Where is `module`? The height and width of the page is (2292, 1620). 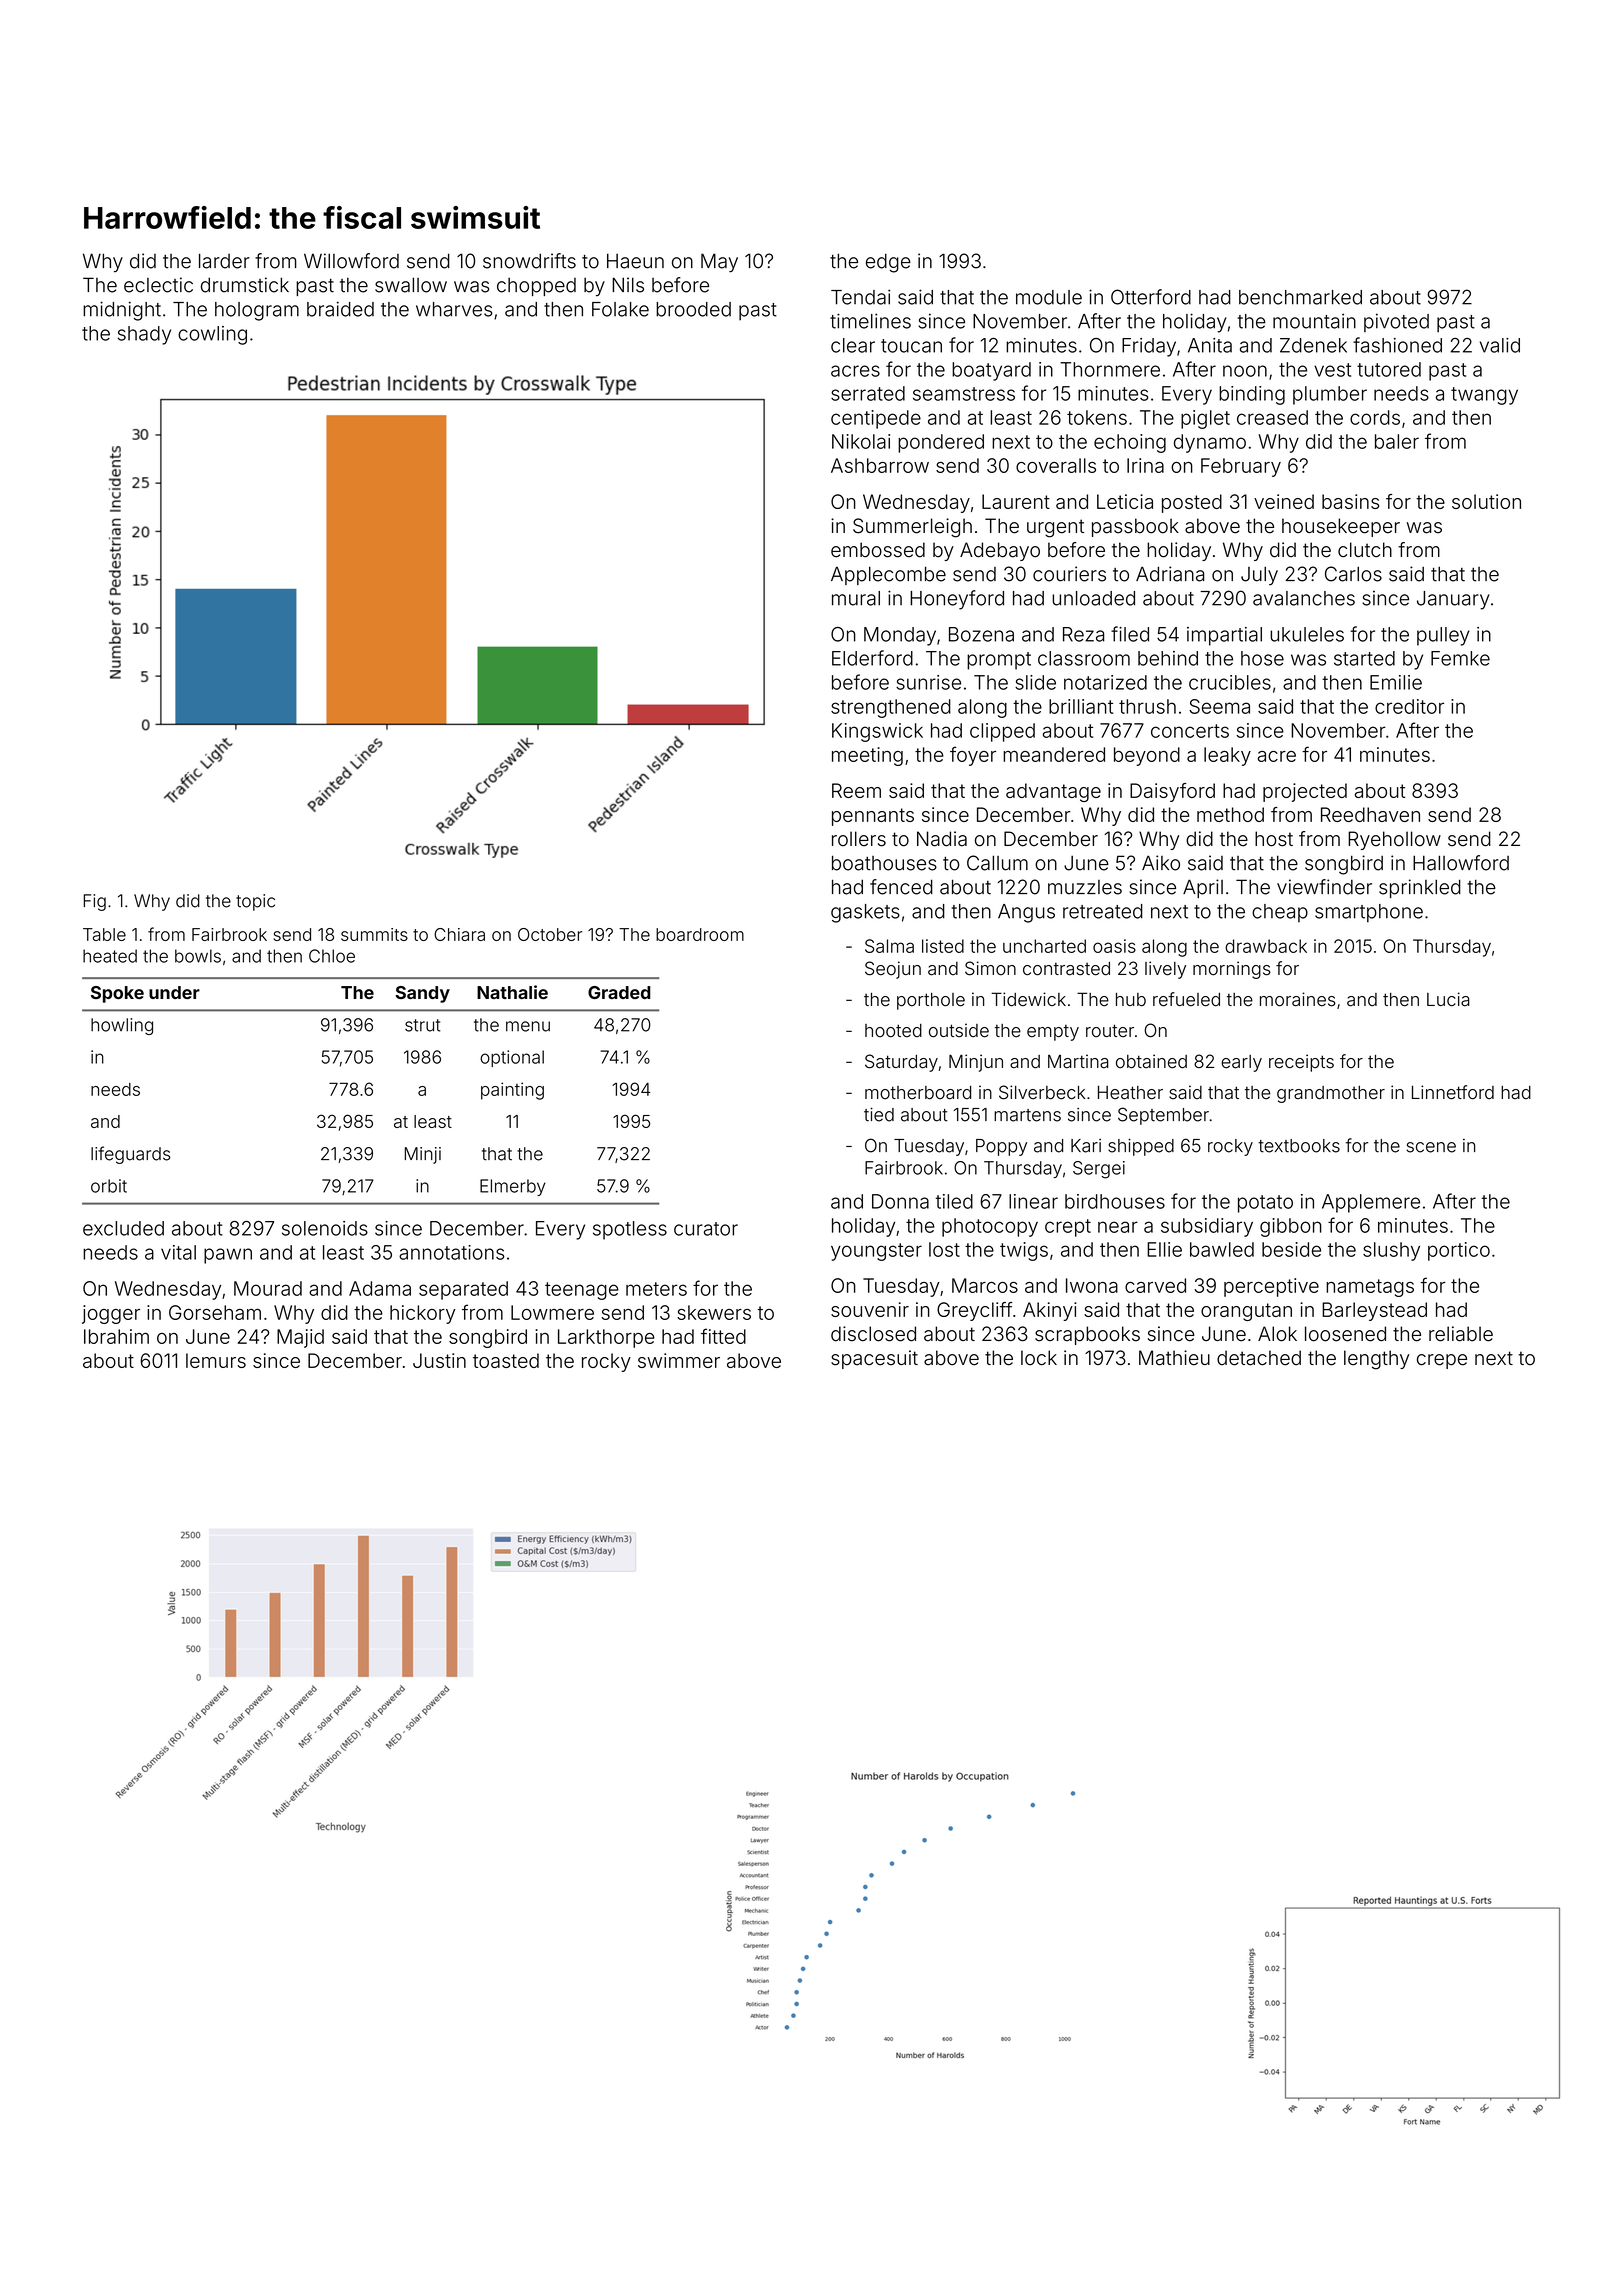
module is located at coordinates (1049, 297).
